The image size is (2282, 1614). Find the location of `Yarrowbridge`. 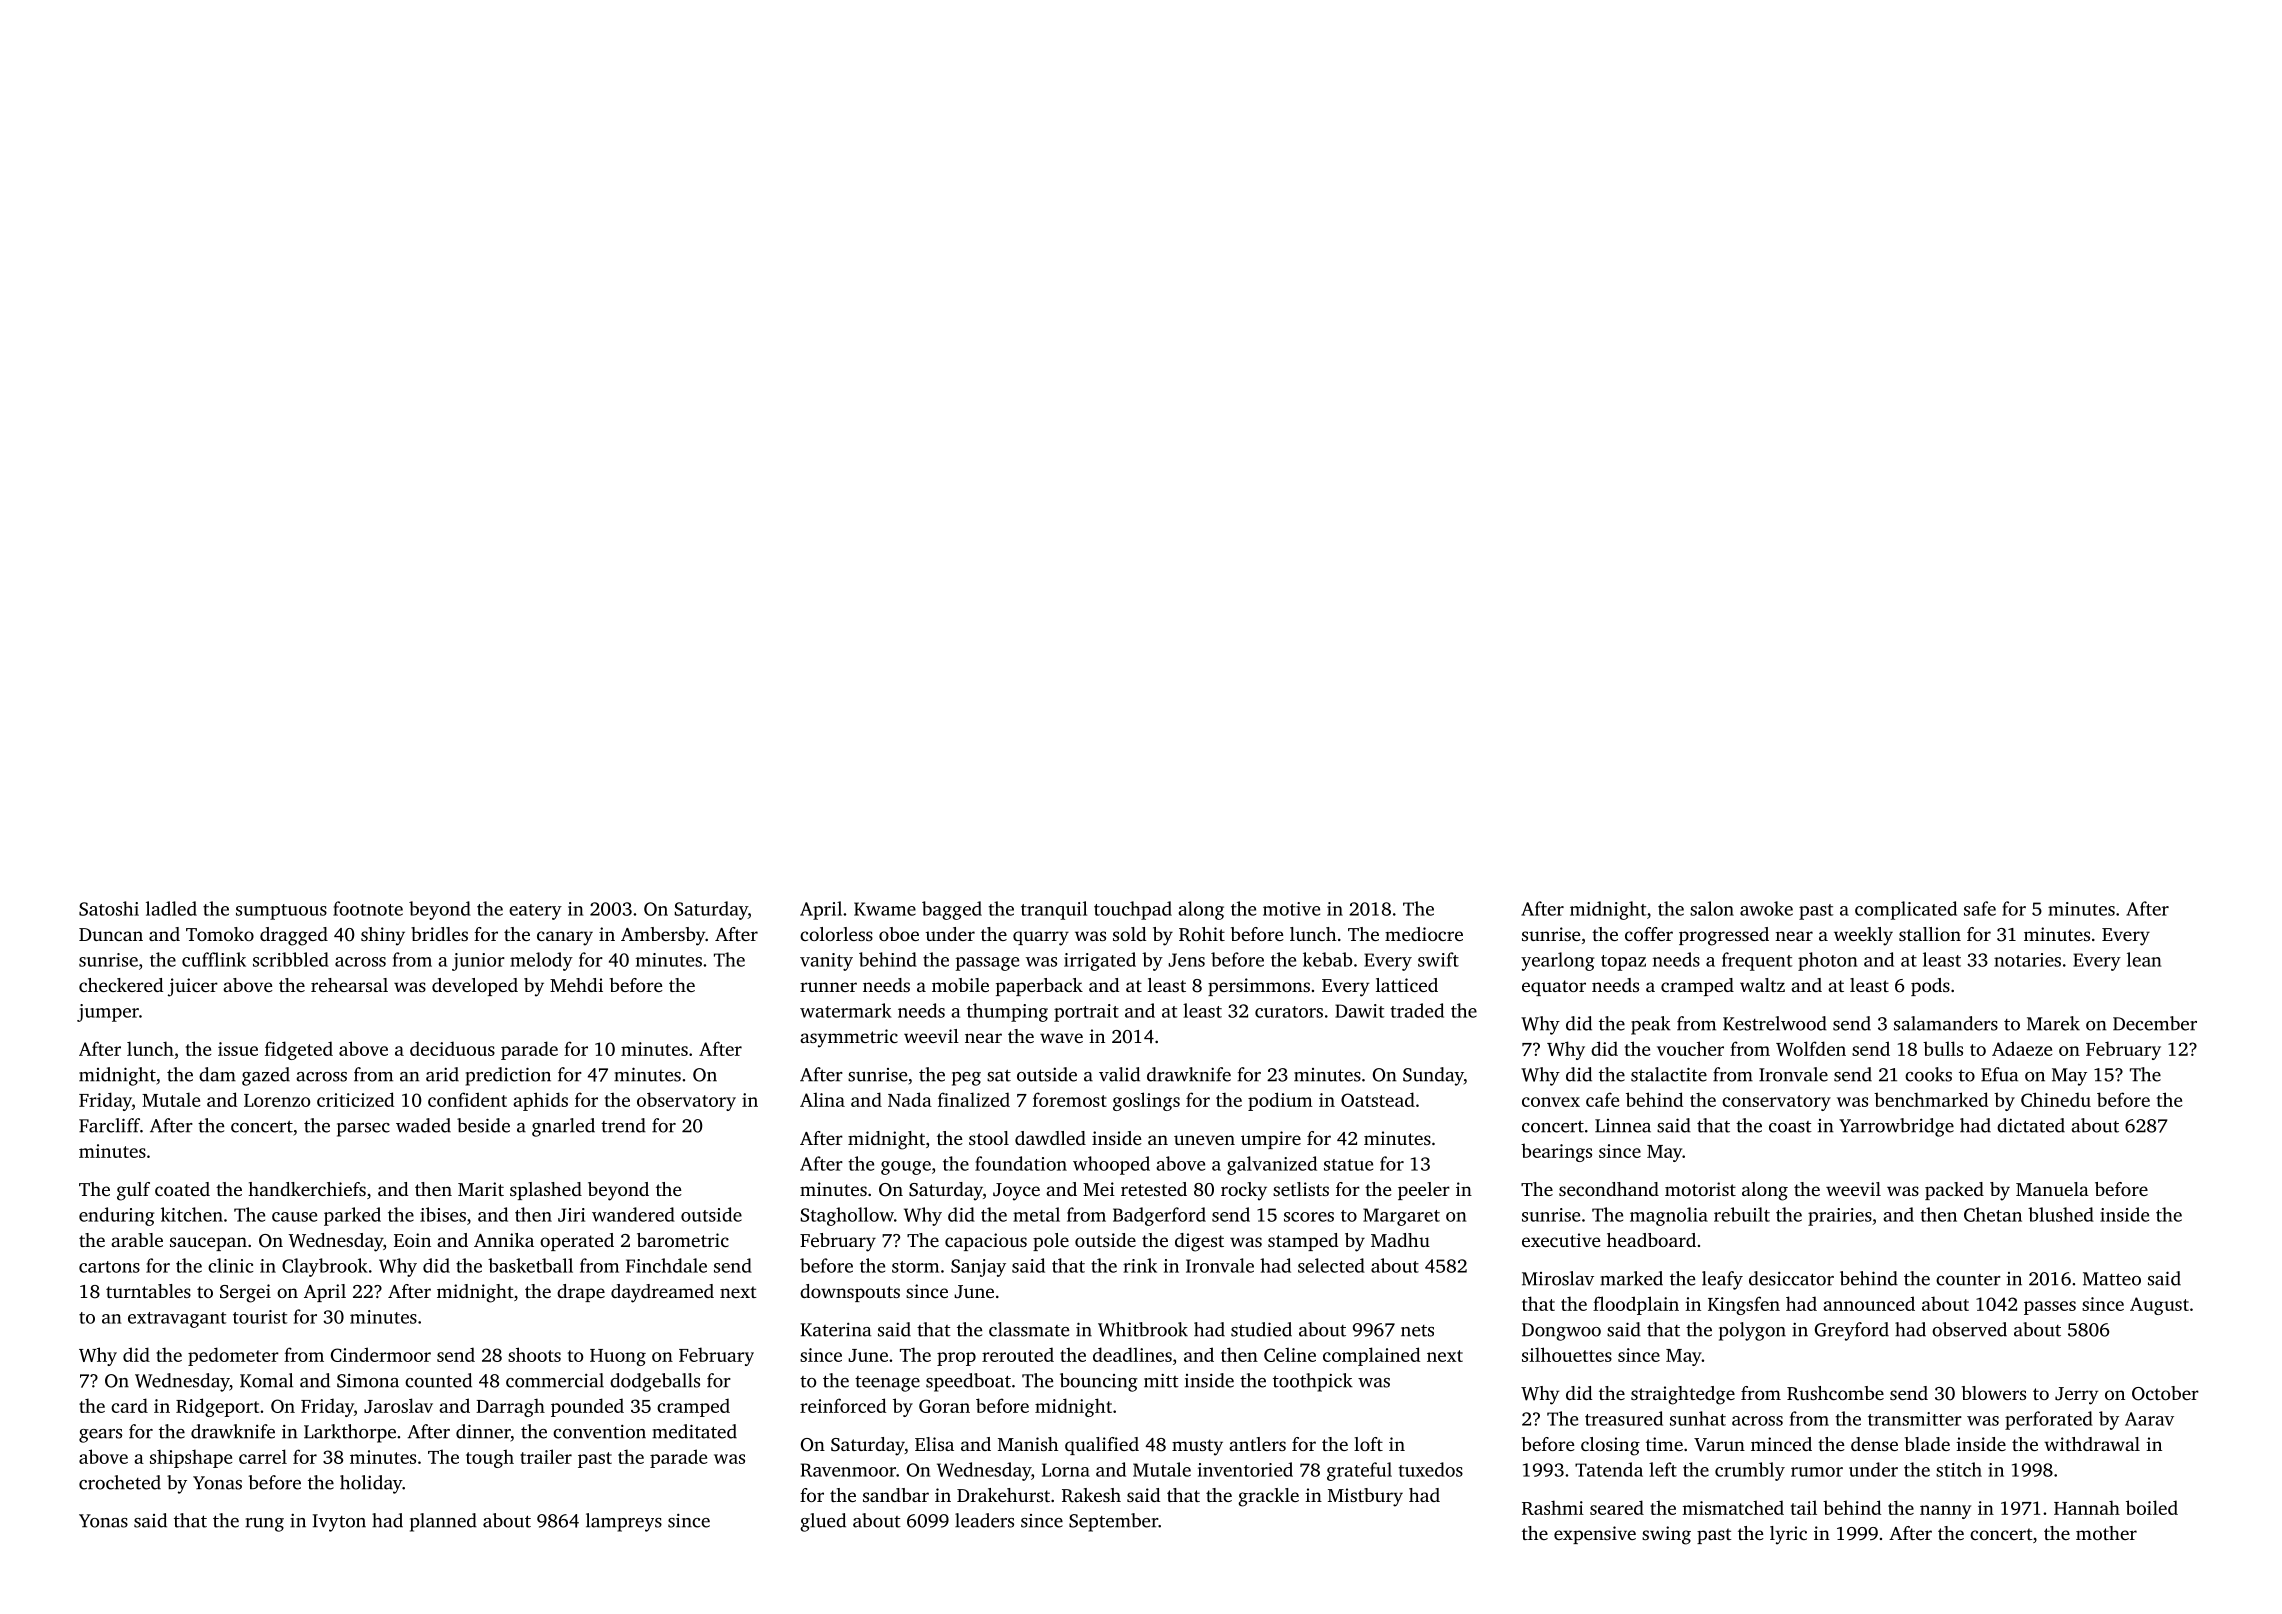

Yarrowbridge is located at coordinates (1896, 1127).
